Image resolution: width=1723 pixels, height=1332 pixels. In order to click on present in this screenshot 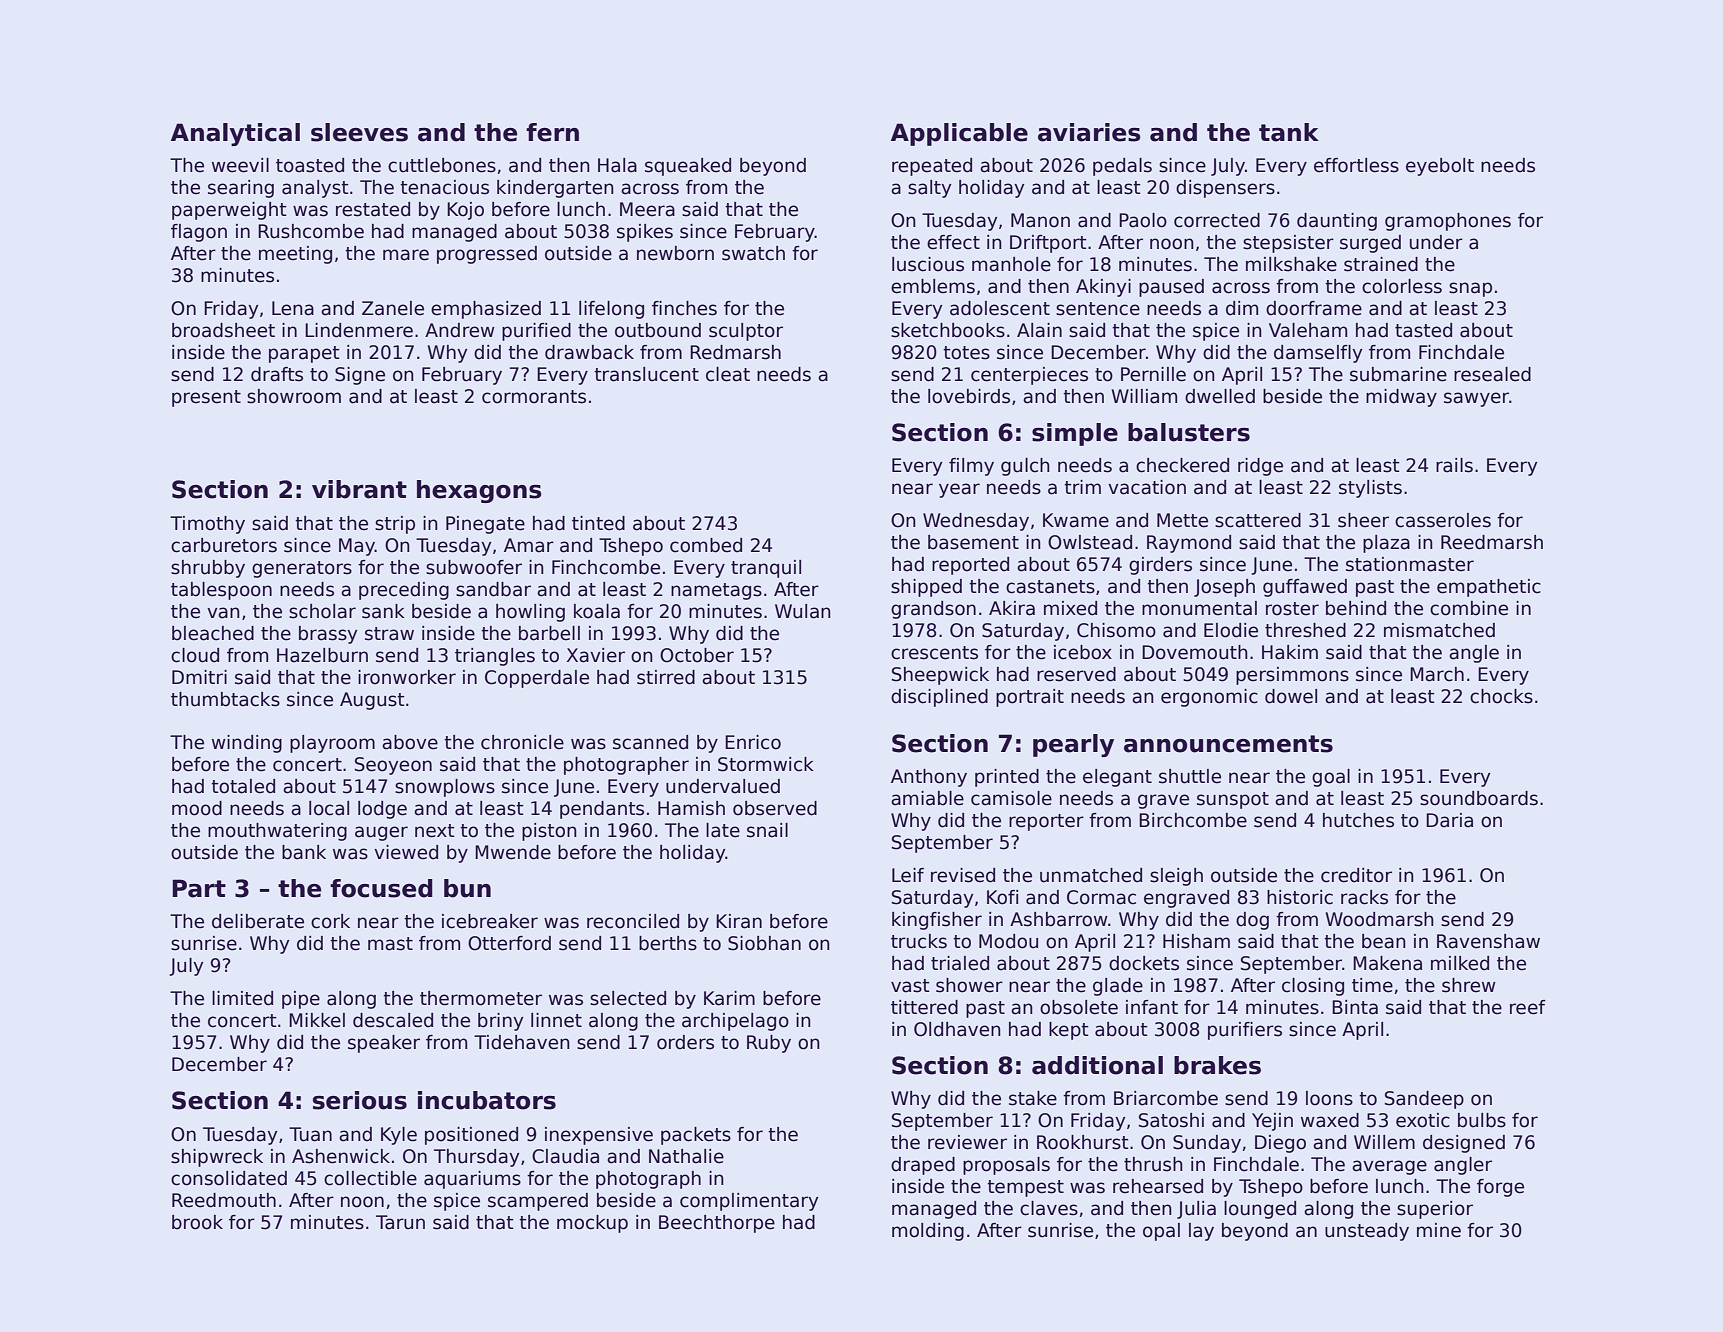, I will do `click(206, 398)`.
